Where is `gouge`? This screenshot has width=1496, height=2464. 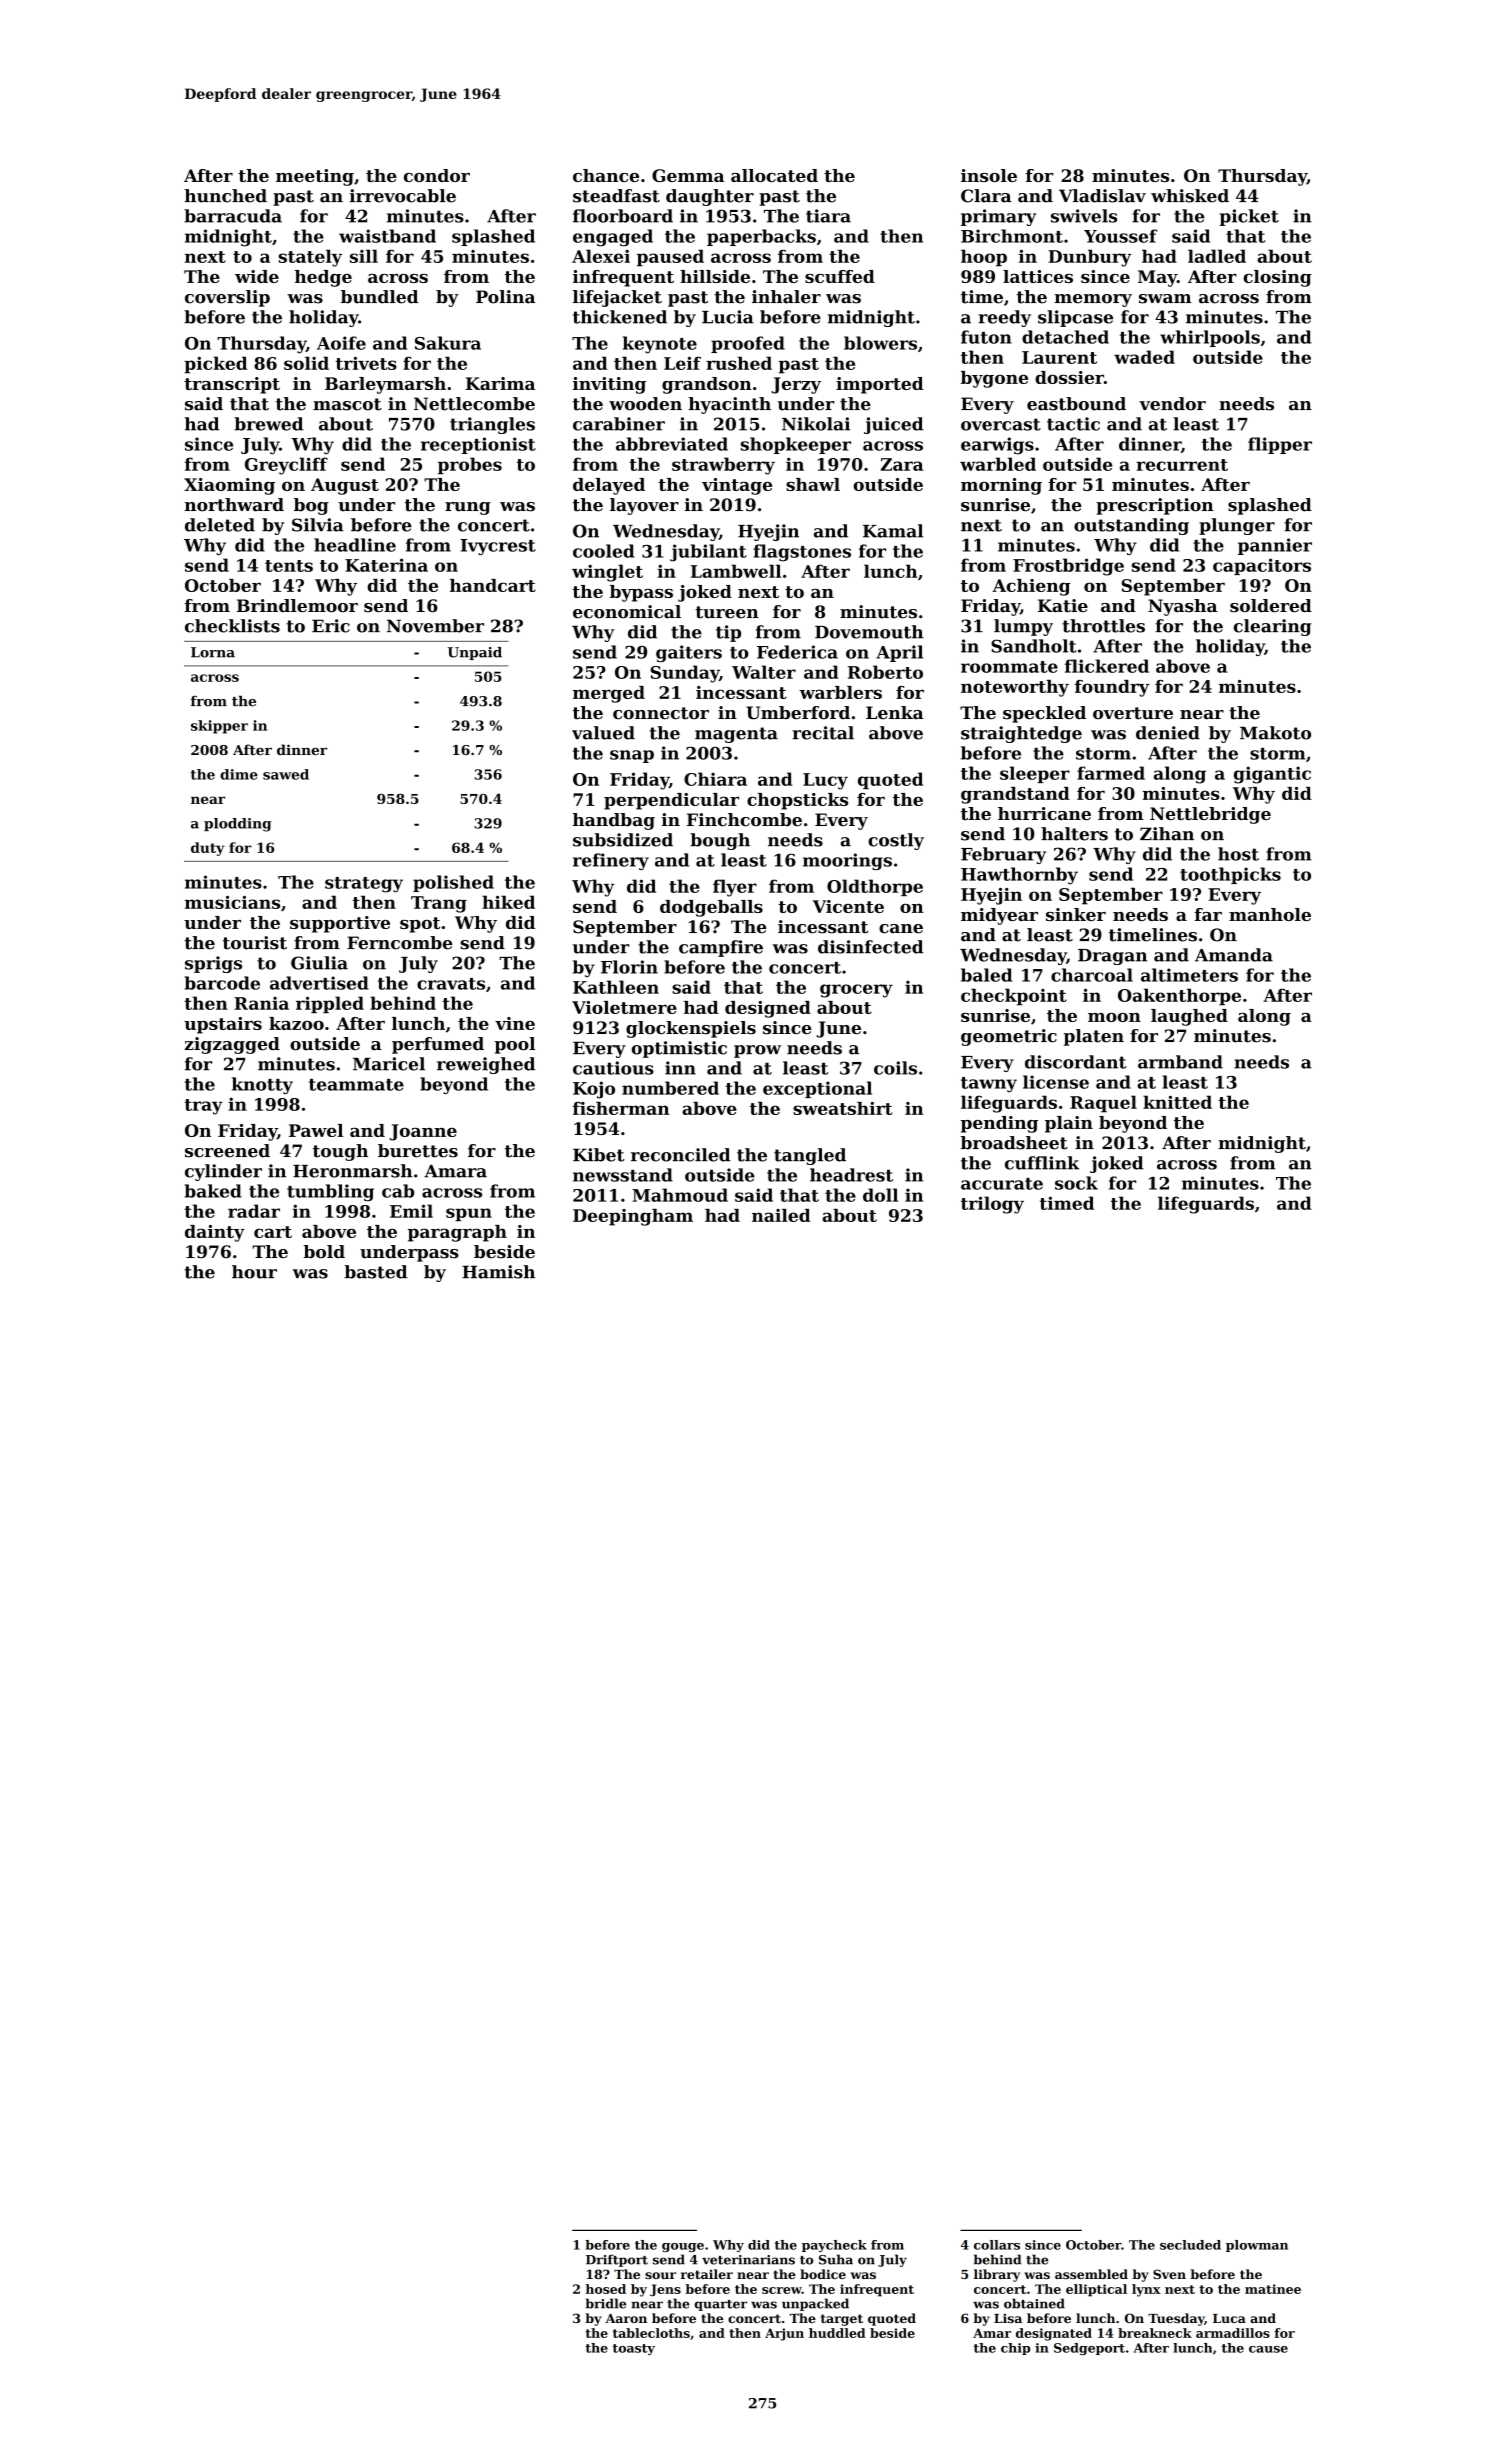
gouge is located at coordinates (683, 2247).
